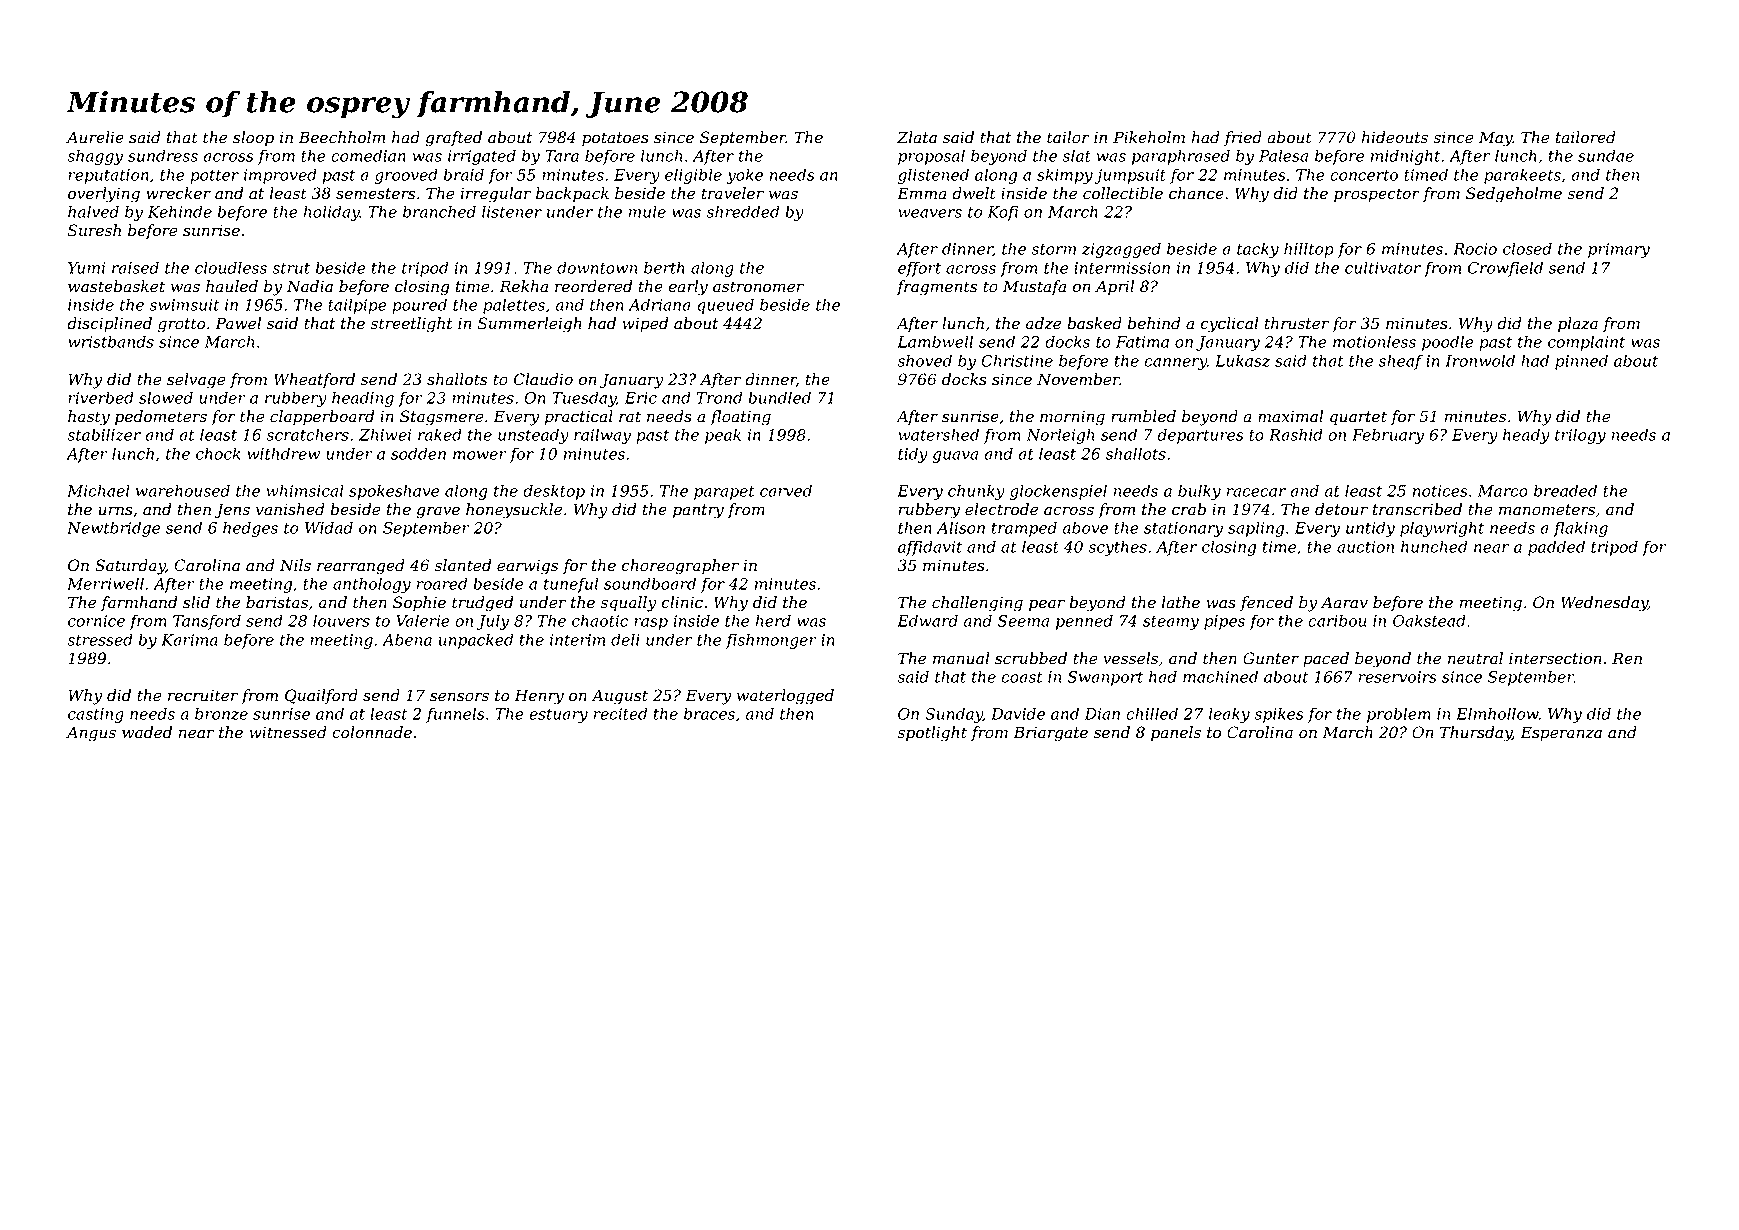 Image resolution: width=1739 pixels, height=1230 pixels. I want to click on hasty, so click(89, 418).
